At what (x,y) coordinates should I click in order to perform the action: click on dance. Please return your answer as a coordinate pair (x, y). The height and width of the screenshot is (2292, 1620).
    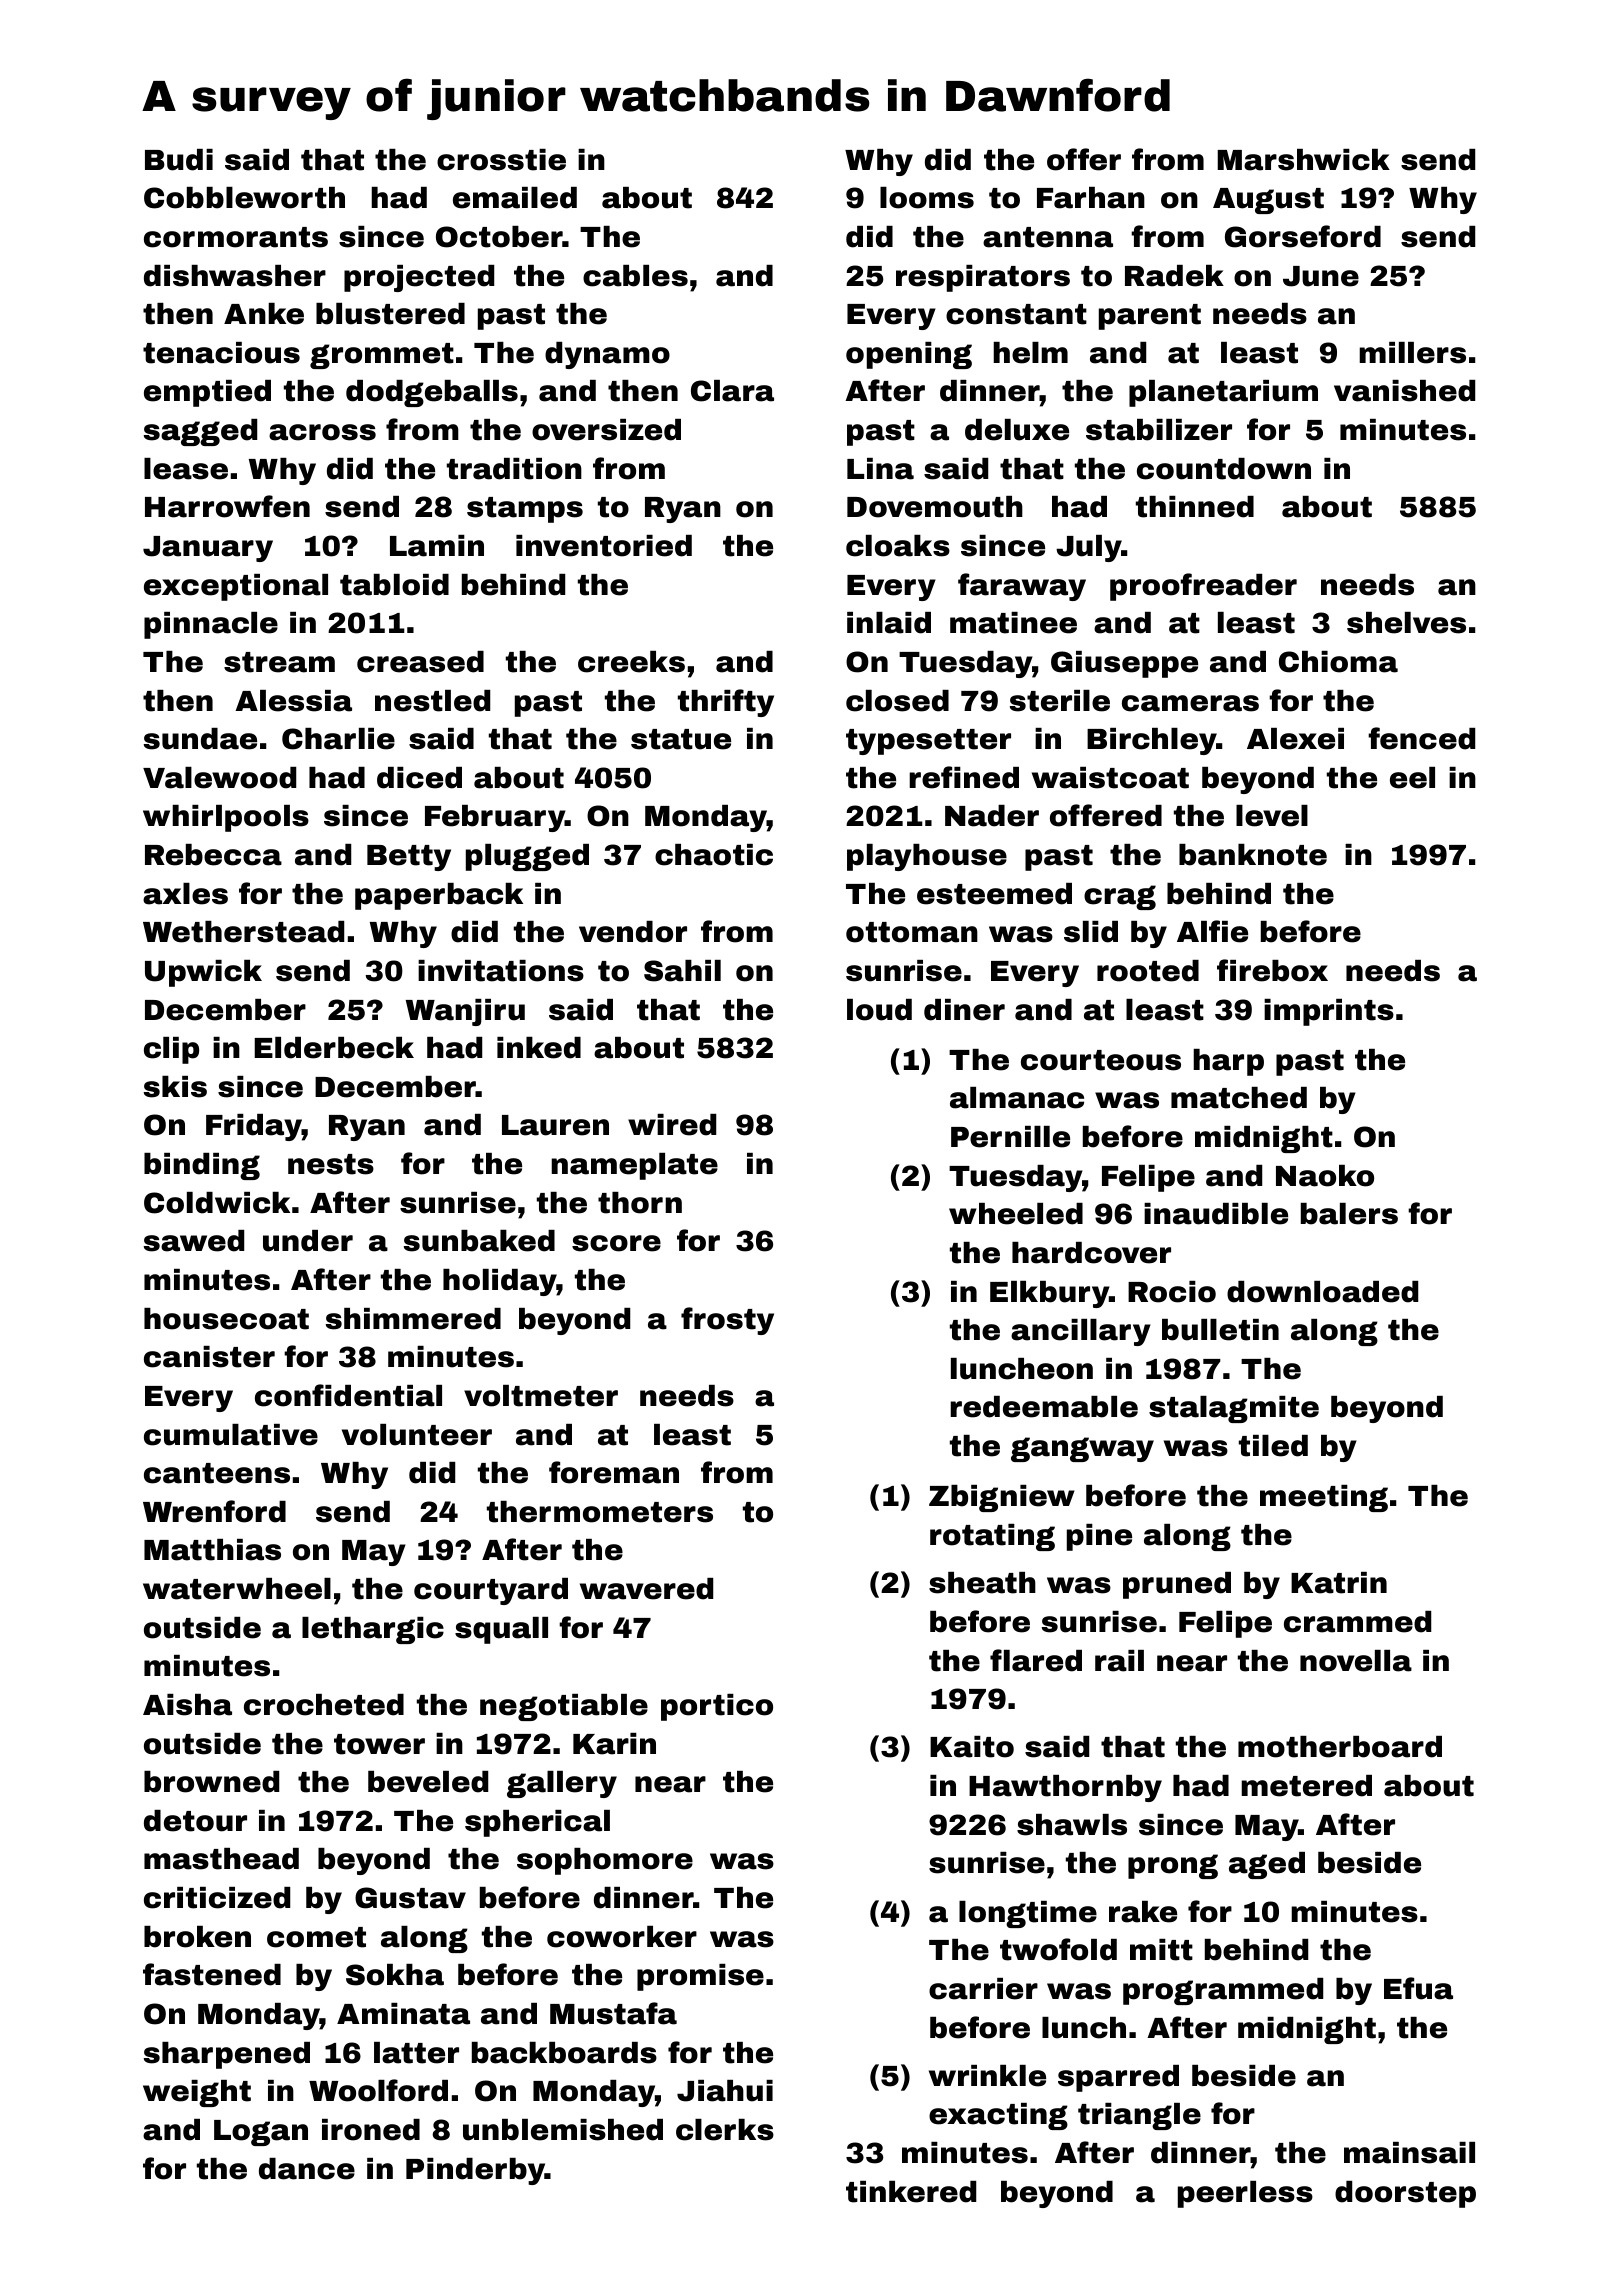
    Looking at the image, I should click on (307, 2169).
